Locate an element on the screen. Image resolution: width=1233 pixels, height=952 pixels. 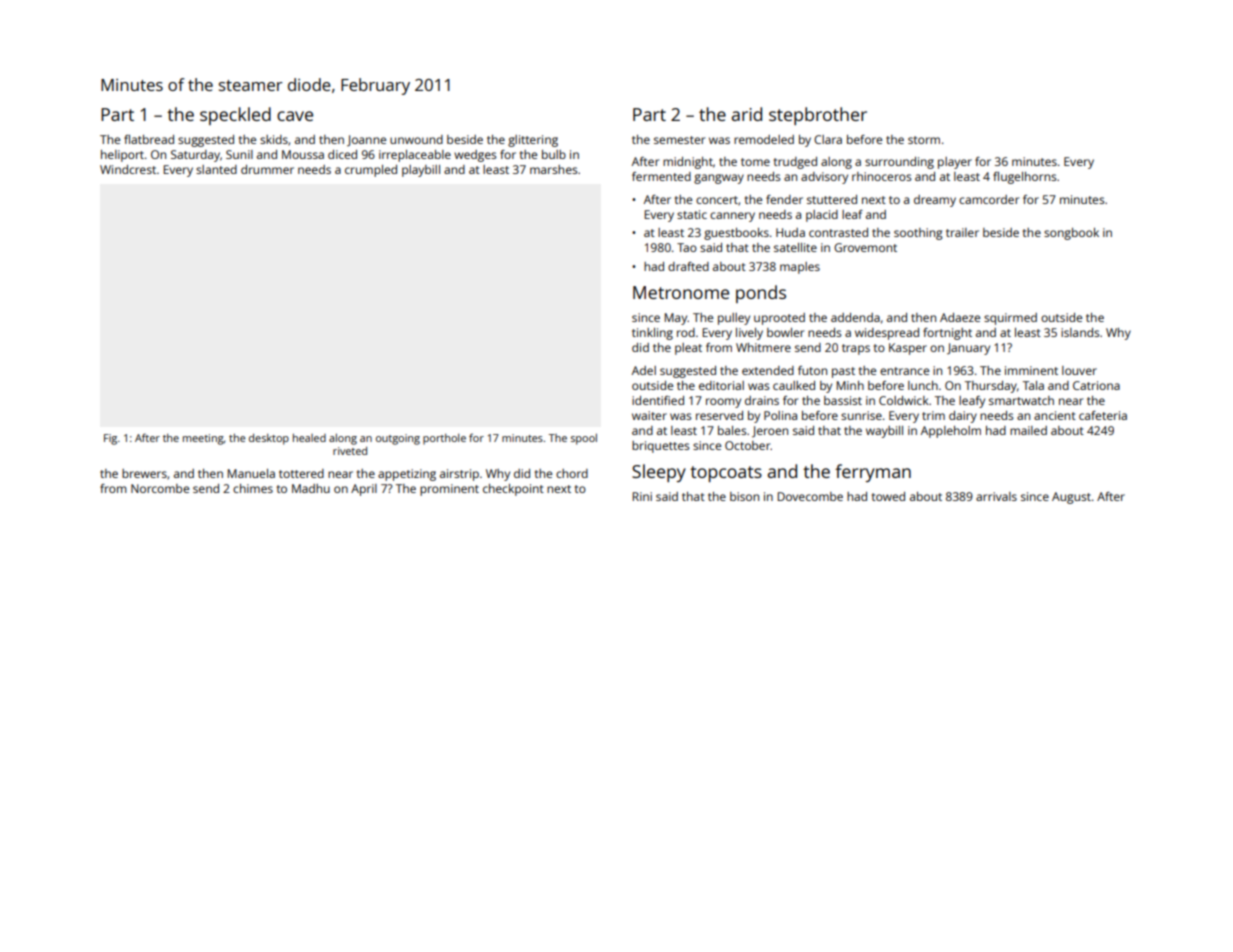
healed is located at coordinates (309, 438).
